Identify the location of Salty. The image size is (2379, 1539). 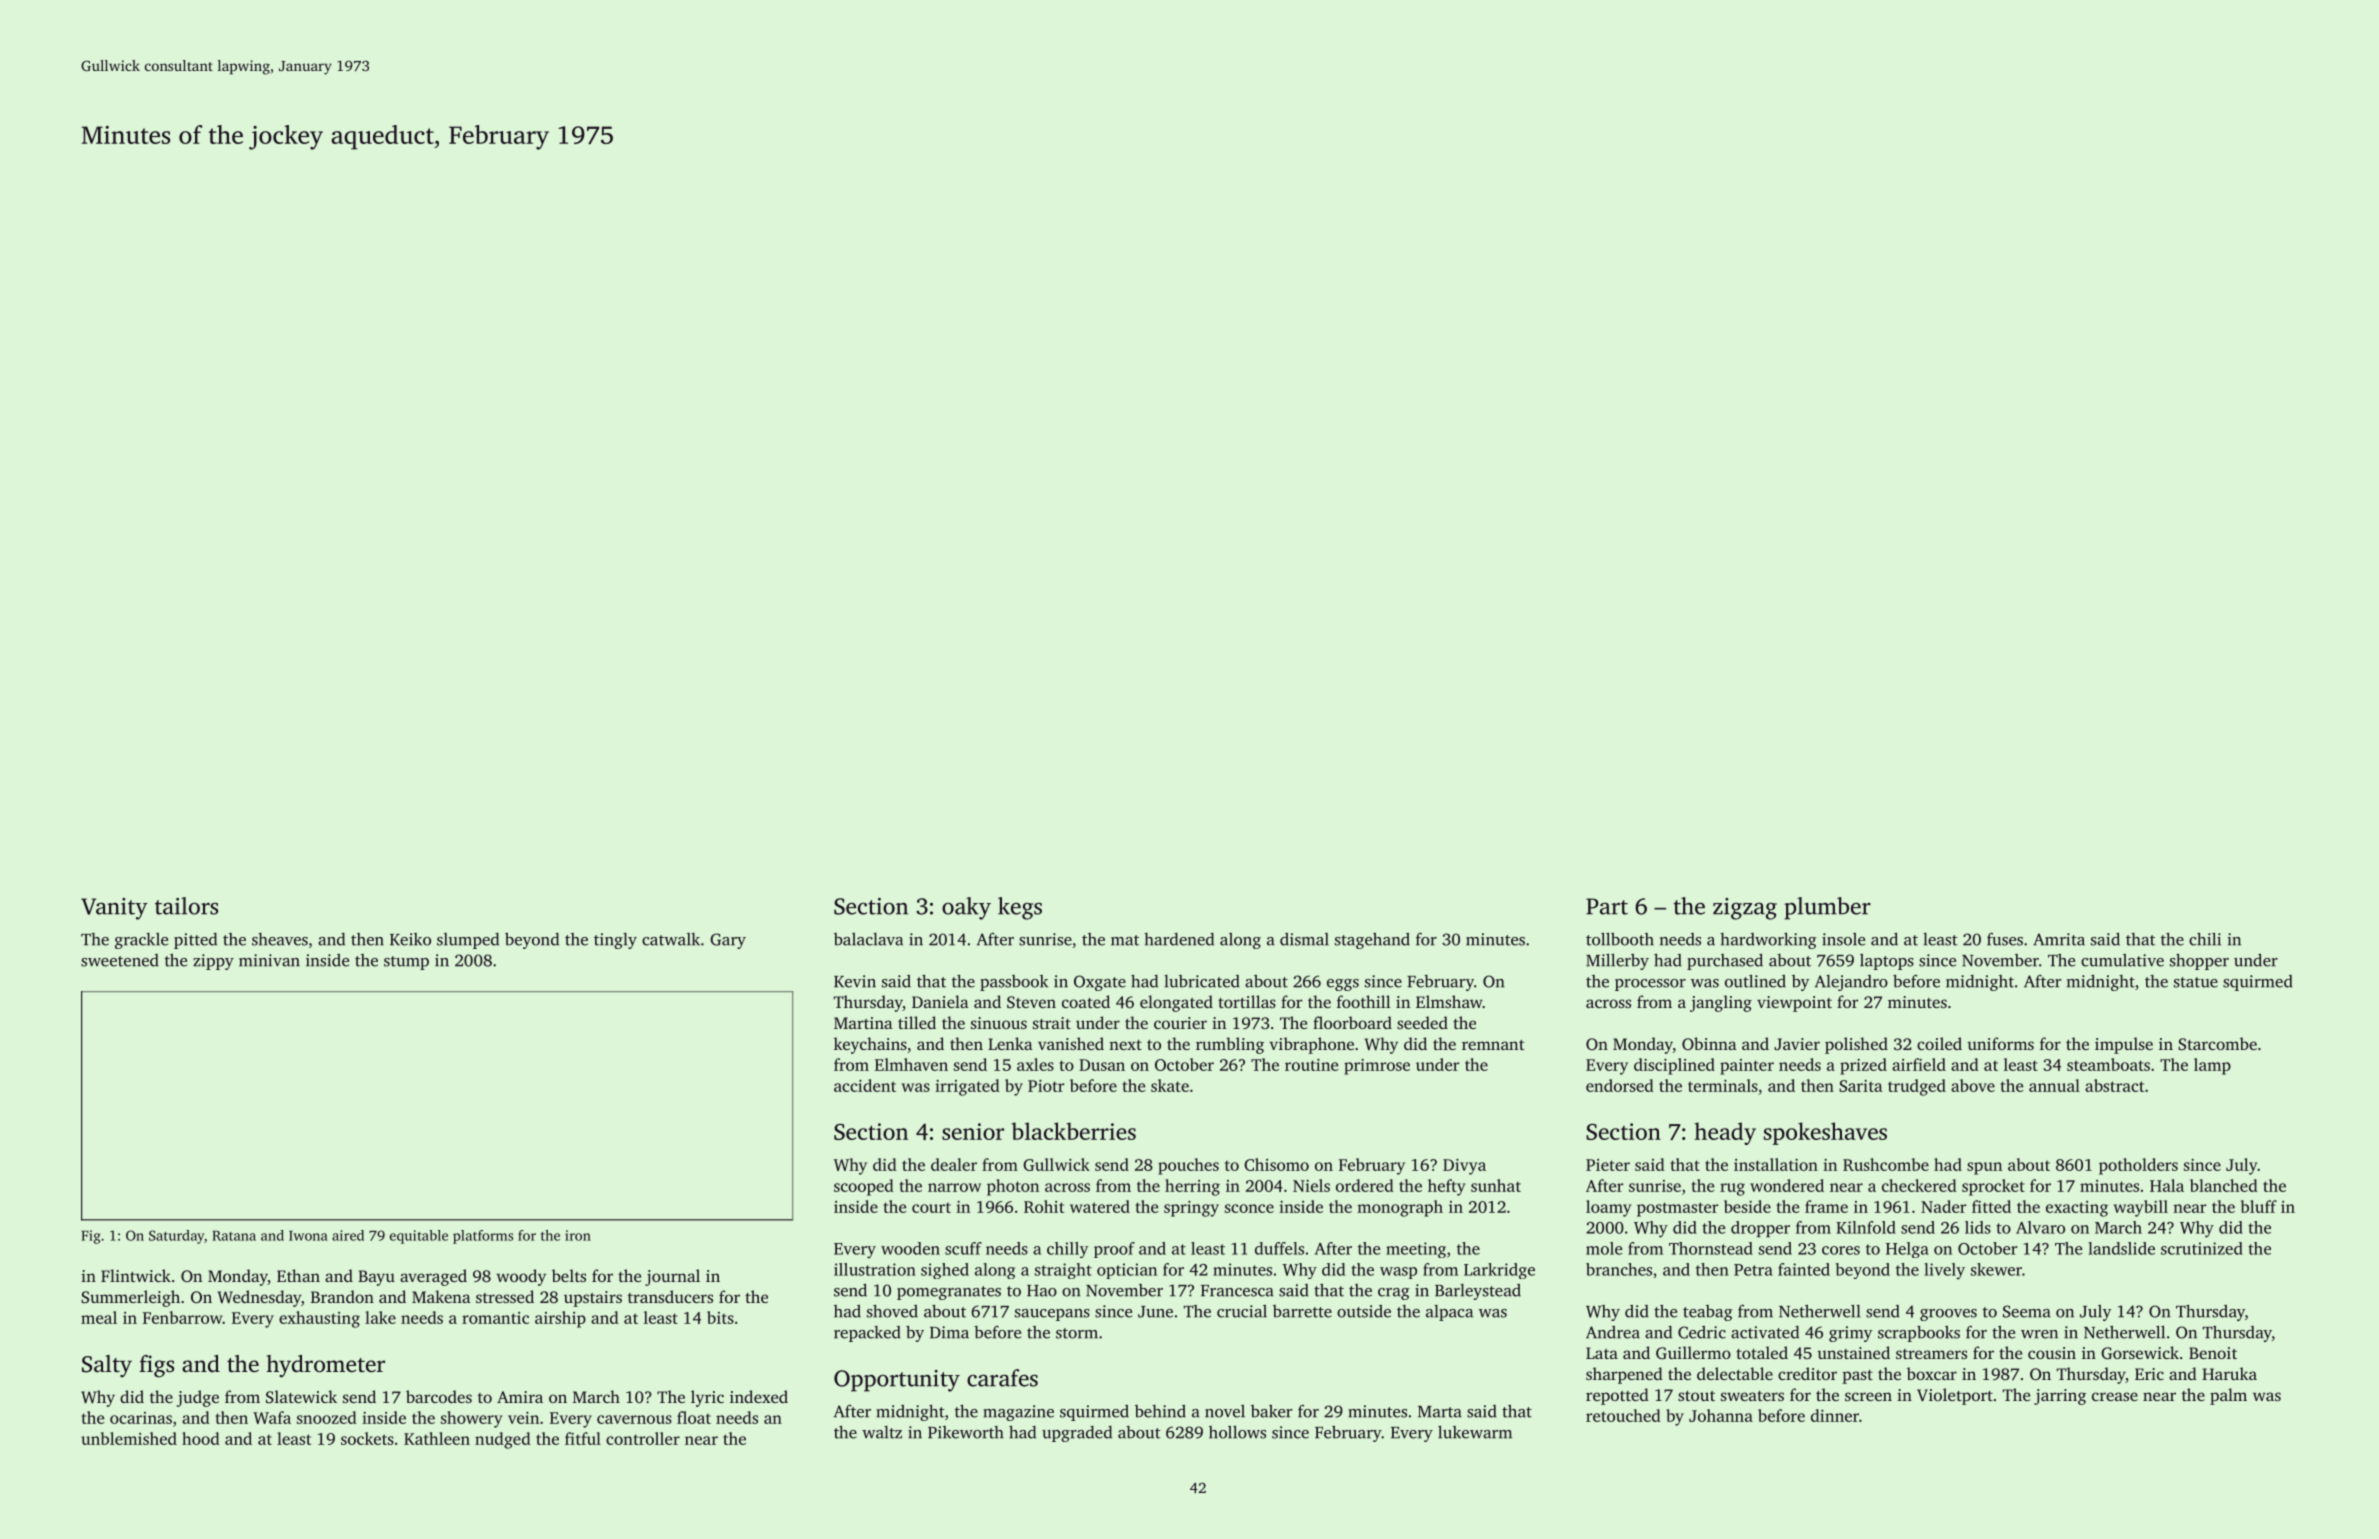
(107, 1366).
